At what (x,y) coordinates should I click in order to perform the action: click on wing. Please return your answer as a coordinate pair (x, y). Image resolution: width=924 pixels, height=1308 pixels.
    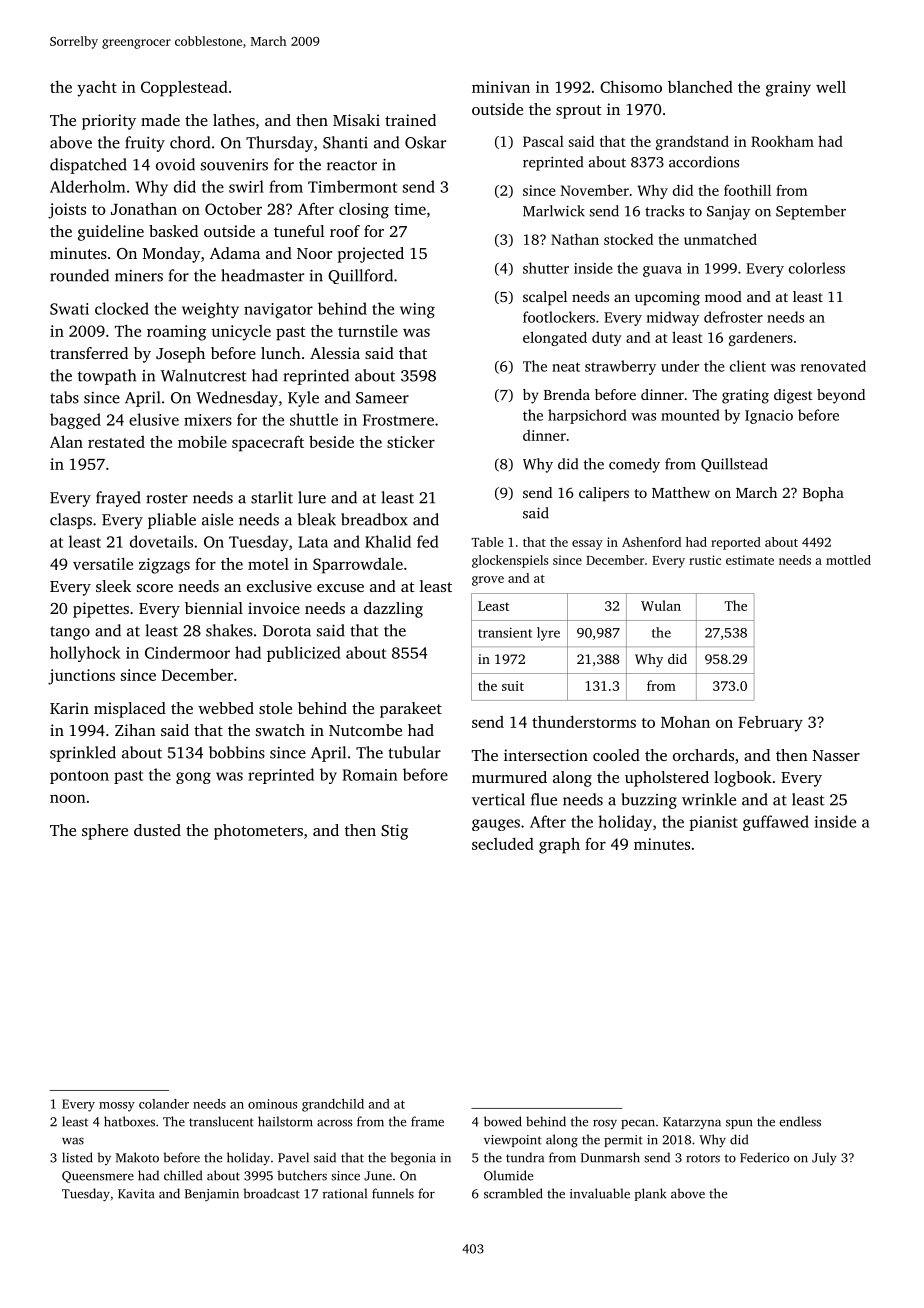
    Looking at the image, I should click on (417, 310).
